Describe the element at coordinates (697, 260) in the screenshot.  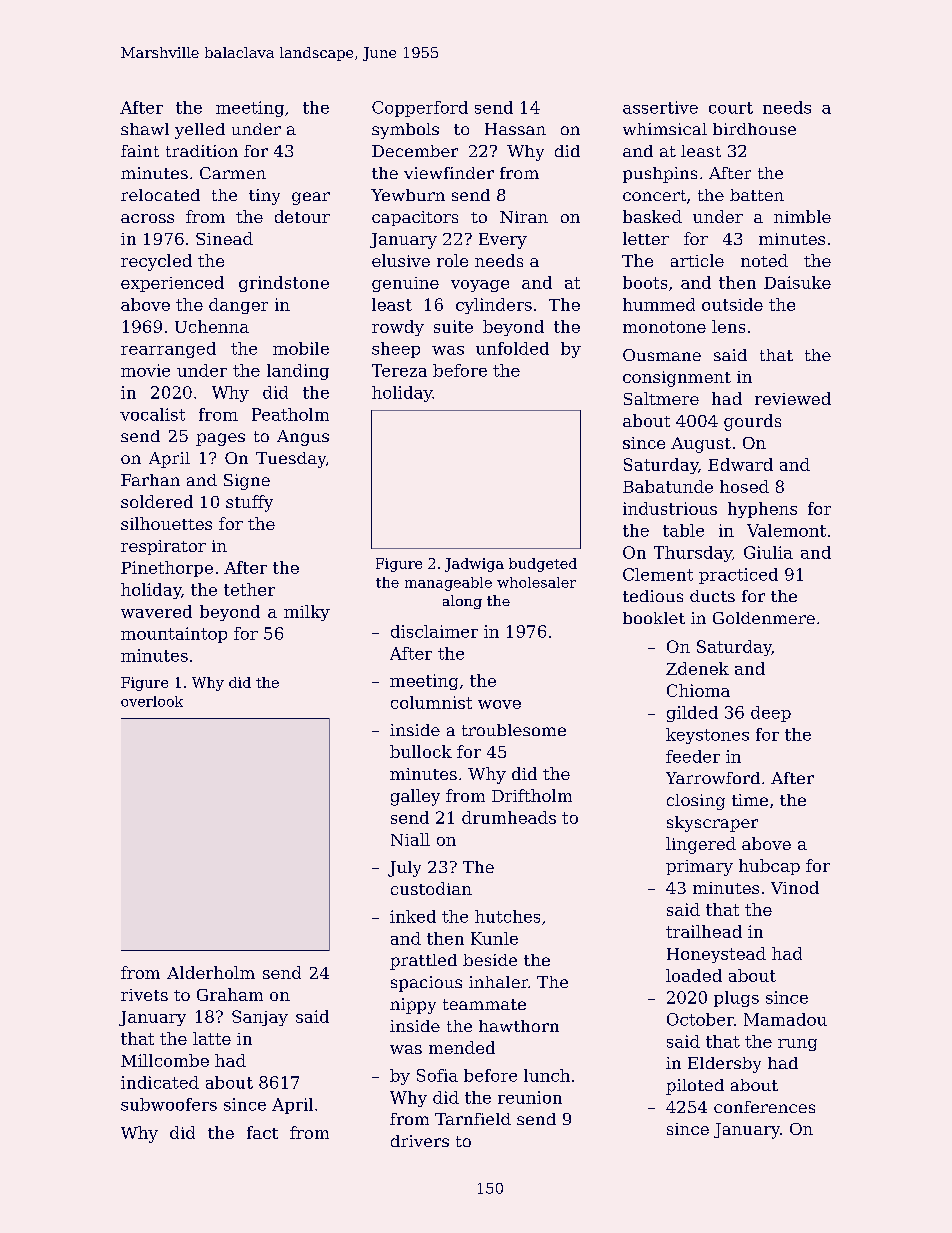
I see `article` at that location.
